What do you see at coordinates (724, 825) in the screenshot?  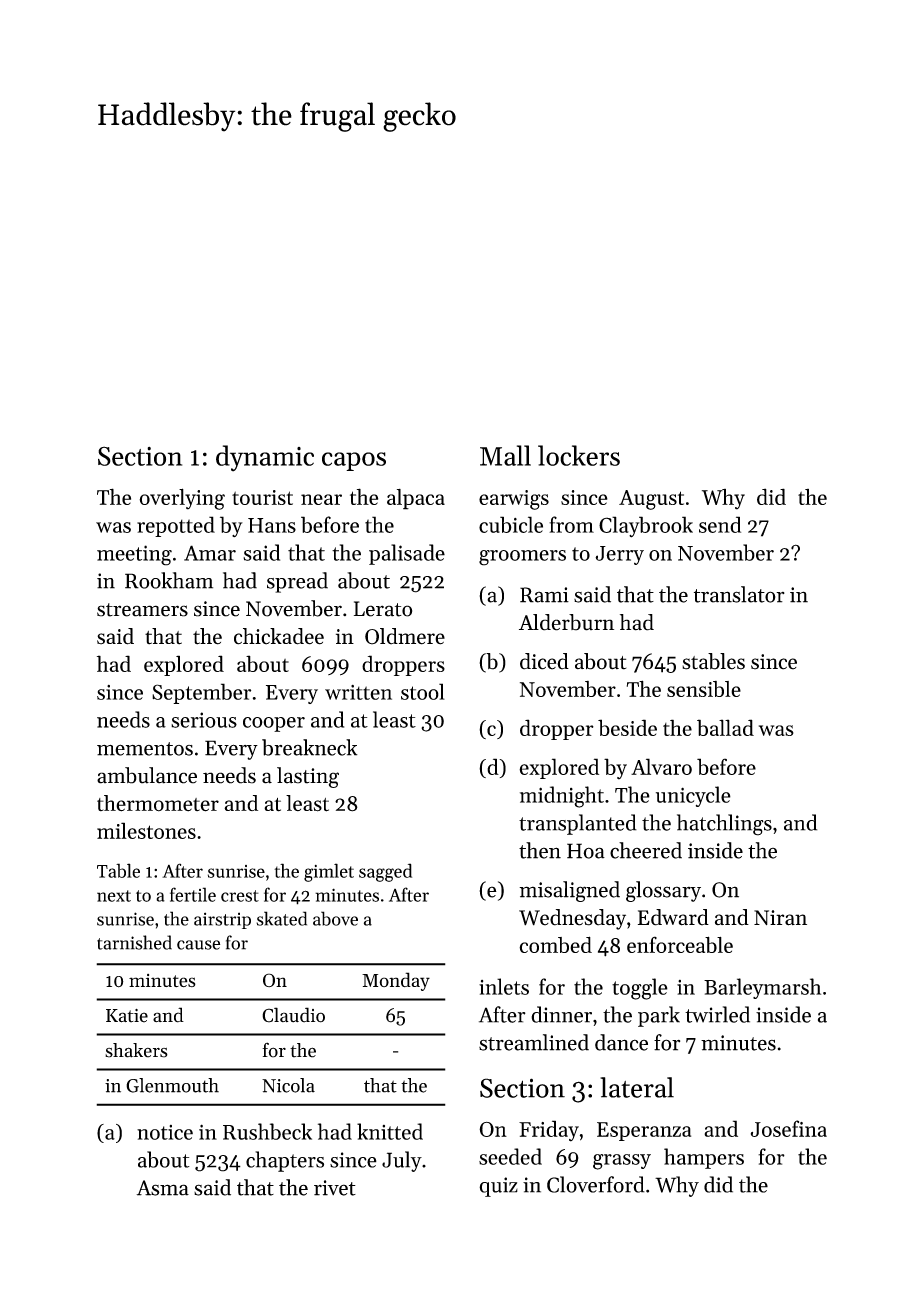 I see `hatchlings` at bounding box center [724, 825].
